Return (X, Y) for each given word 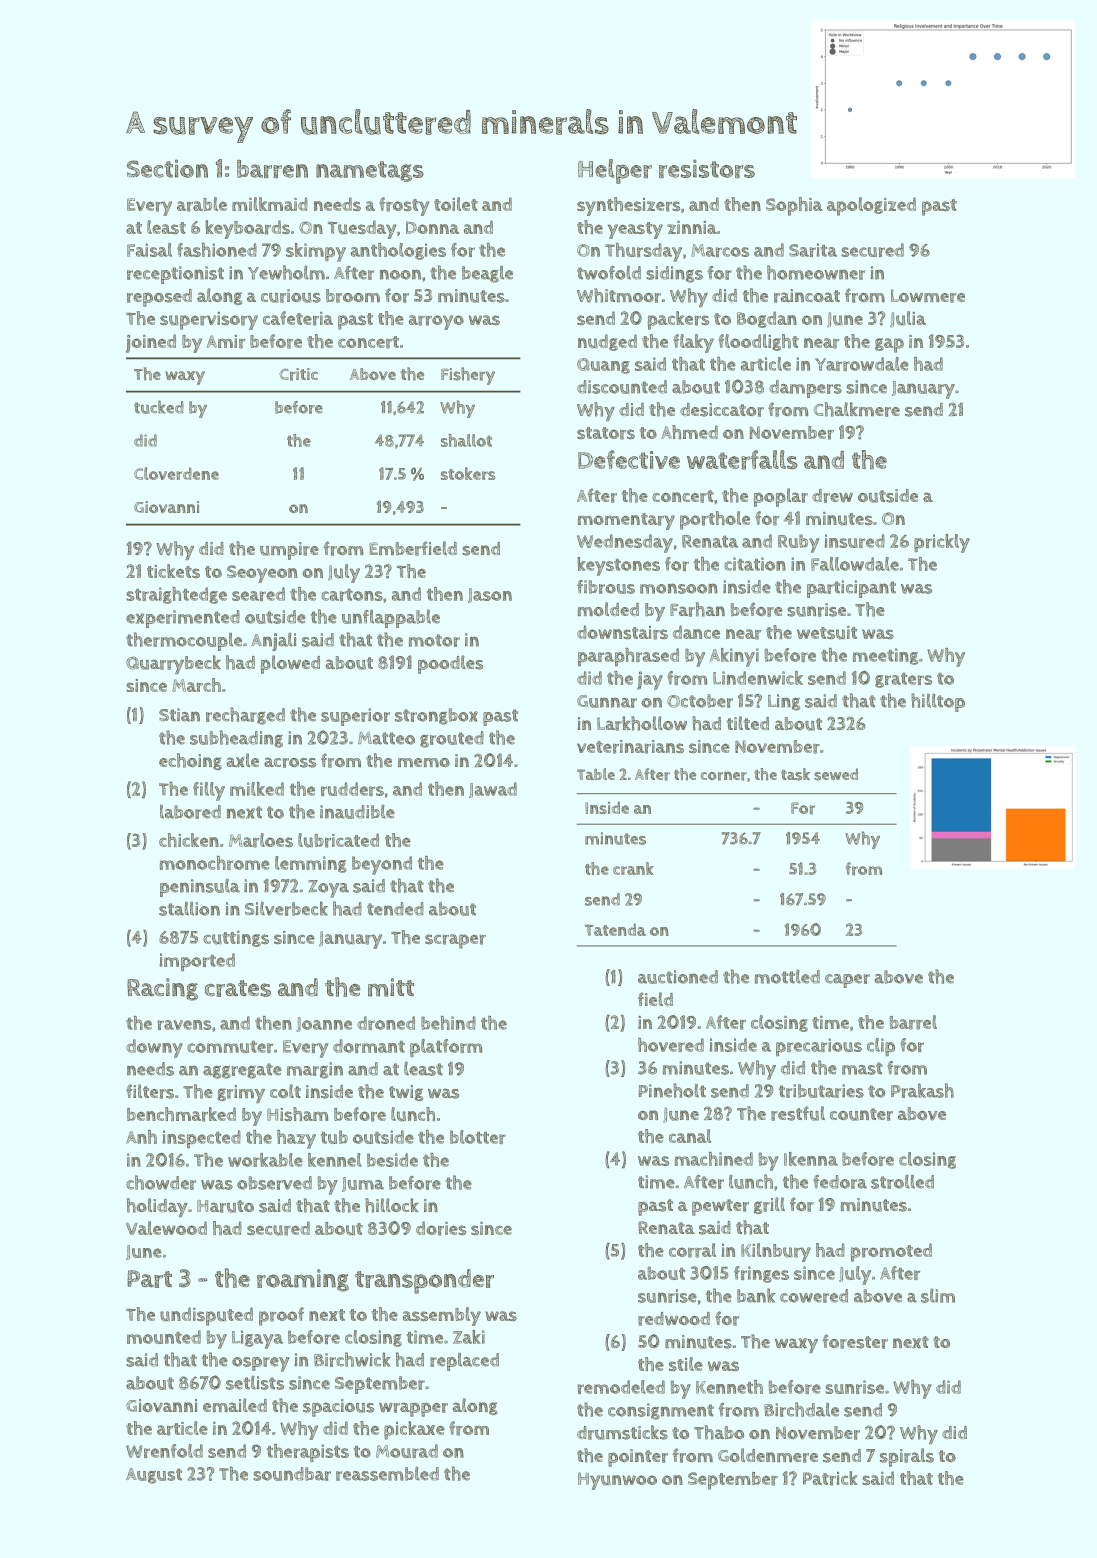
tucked (159, 407)
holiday (157, 1207)
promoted (891, 1252)
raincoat (807, 296)
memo (424, 762)
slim (938, 1295)
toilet (456, 204)
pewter (720, 1207)
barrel (913, 1022)
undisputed (206, 1316)
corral (692, 1250)
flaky (693, 343)
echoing (190, 761)
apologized (871, 206)
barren (272, 169)
